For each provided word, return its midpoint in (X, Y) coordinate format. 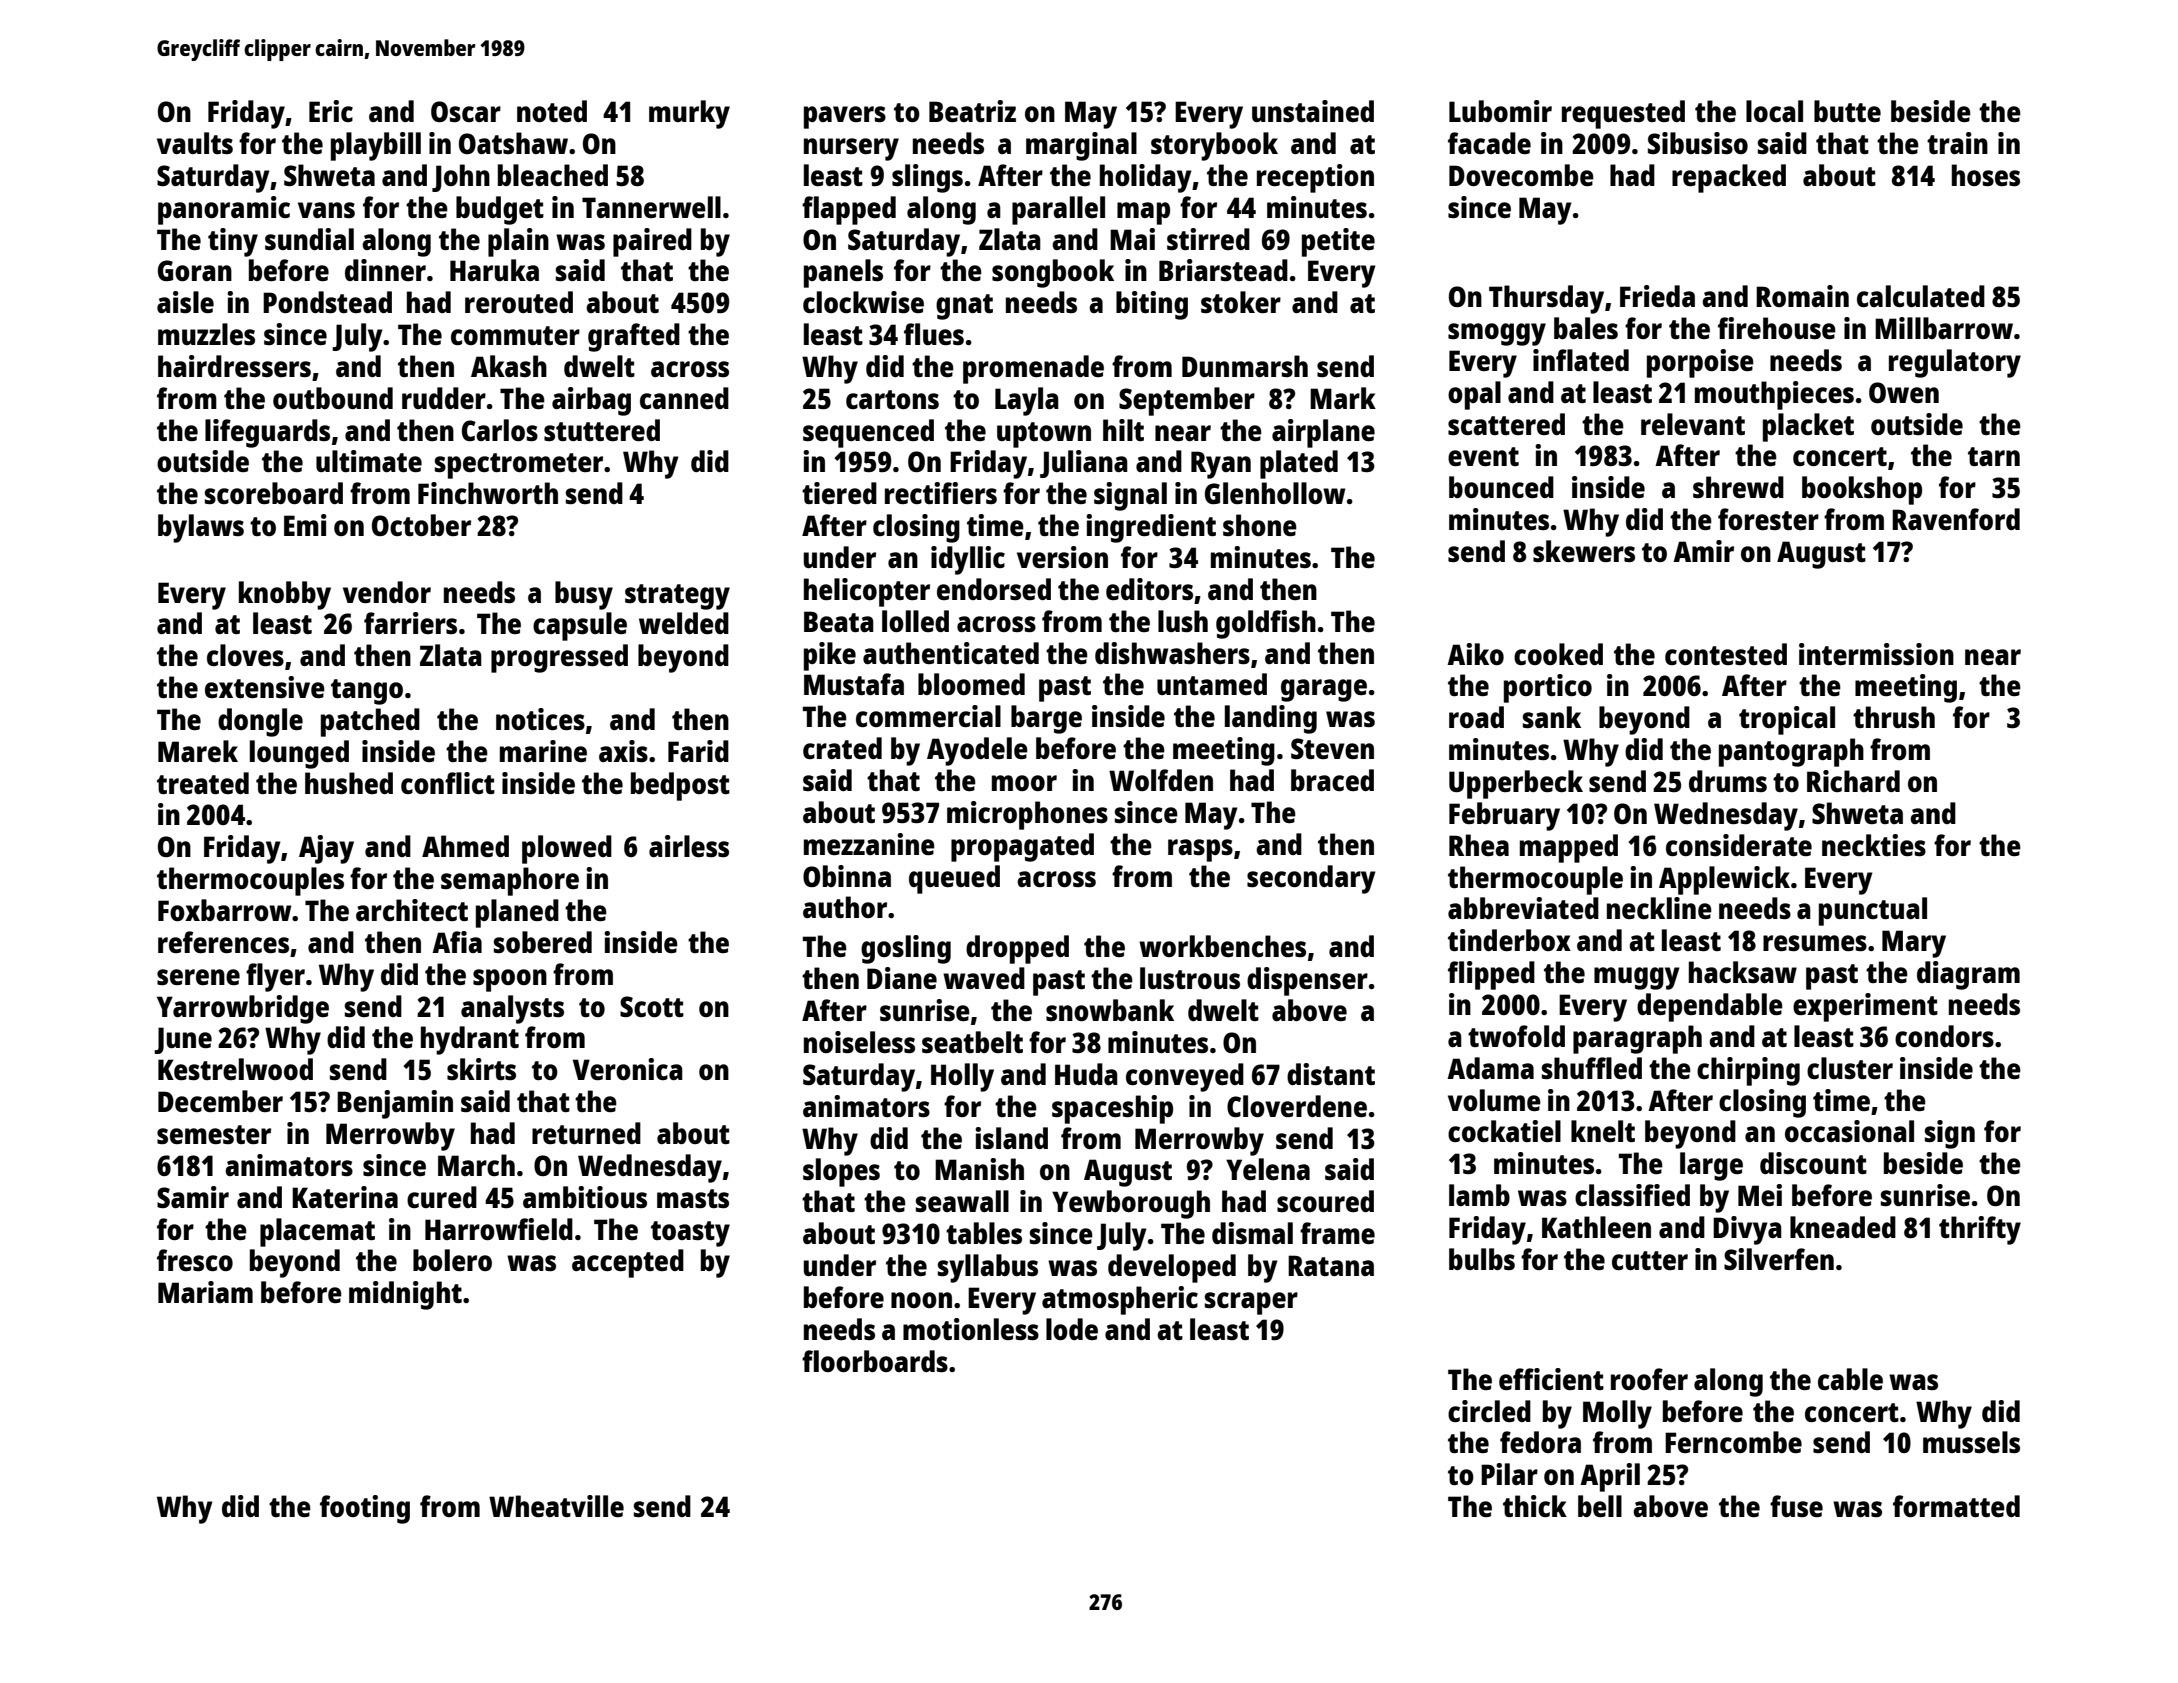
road (1476, 717)
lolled (915, 621)
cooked (1558, 654)
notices (540, 719)
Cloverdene (1297, 1106)
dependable (1710, 1007)
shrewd (1738, 487)
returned (586, 1133)
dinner (385, 270)
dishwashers (1172, 653)
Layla (1027, 401)
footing (365, 1509)
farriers (410, 623)
